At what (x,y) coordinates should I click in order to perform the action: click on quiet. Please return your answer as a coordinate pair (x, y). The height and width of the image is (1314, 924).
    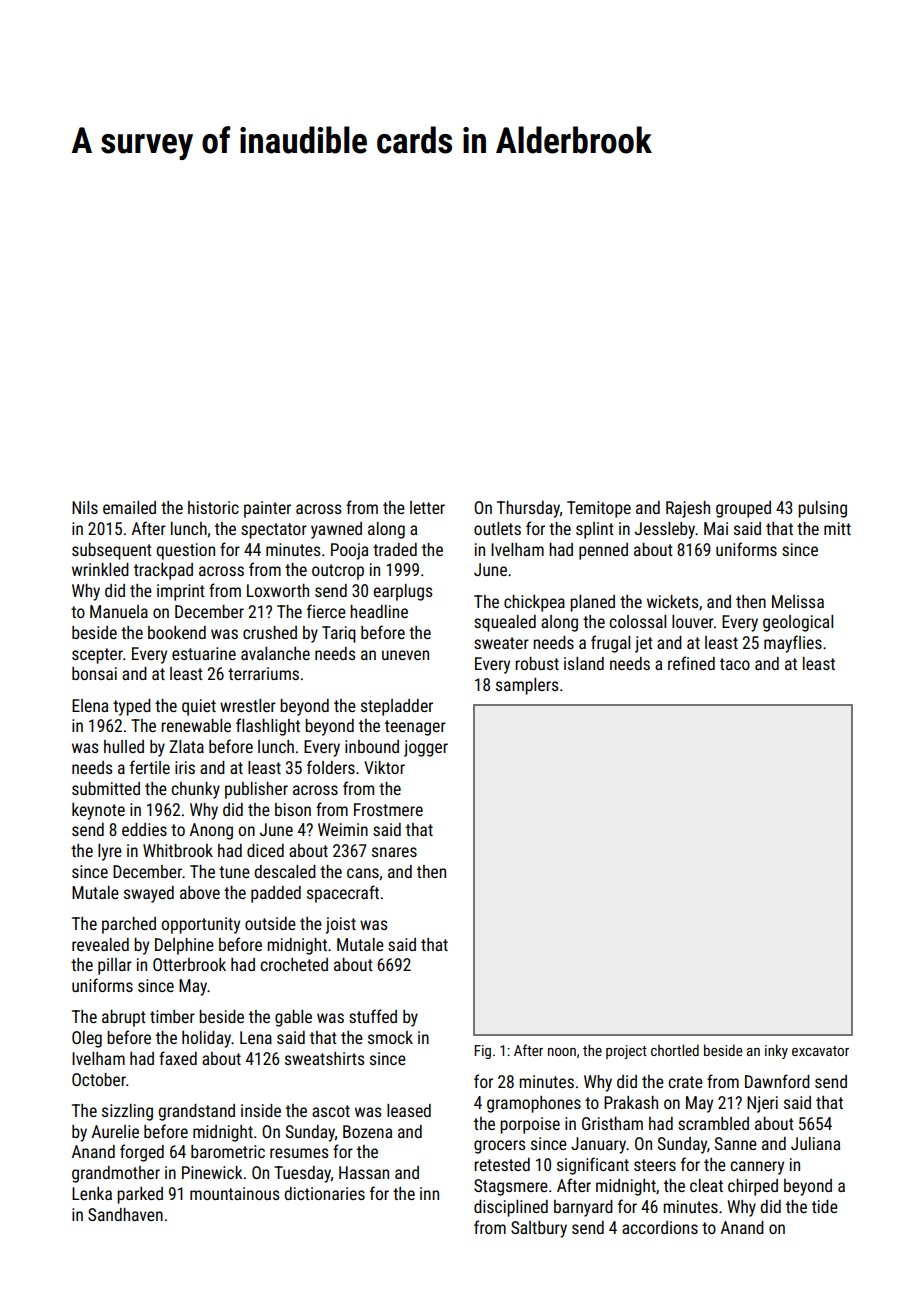
    Looking at the image, I should click on (199, 707).
